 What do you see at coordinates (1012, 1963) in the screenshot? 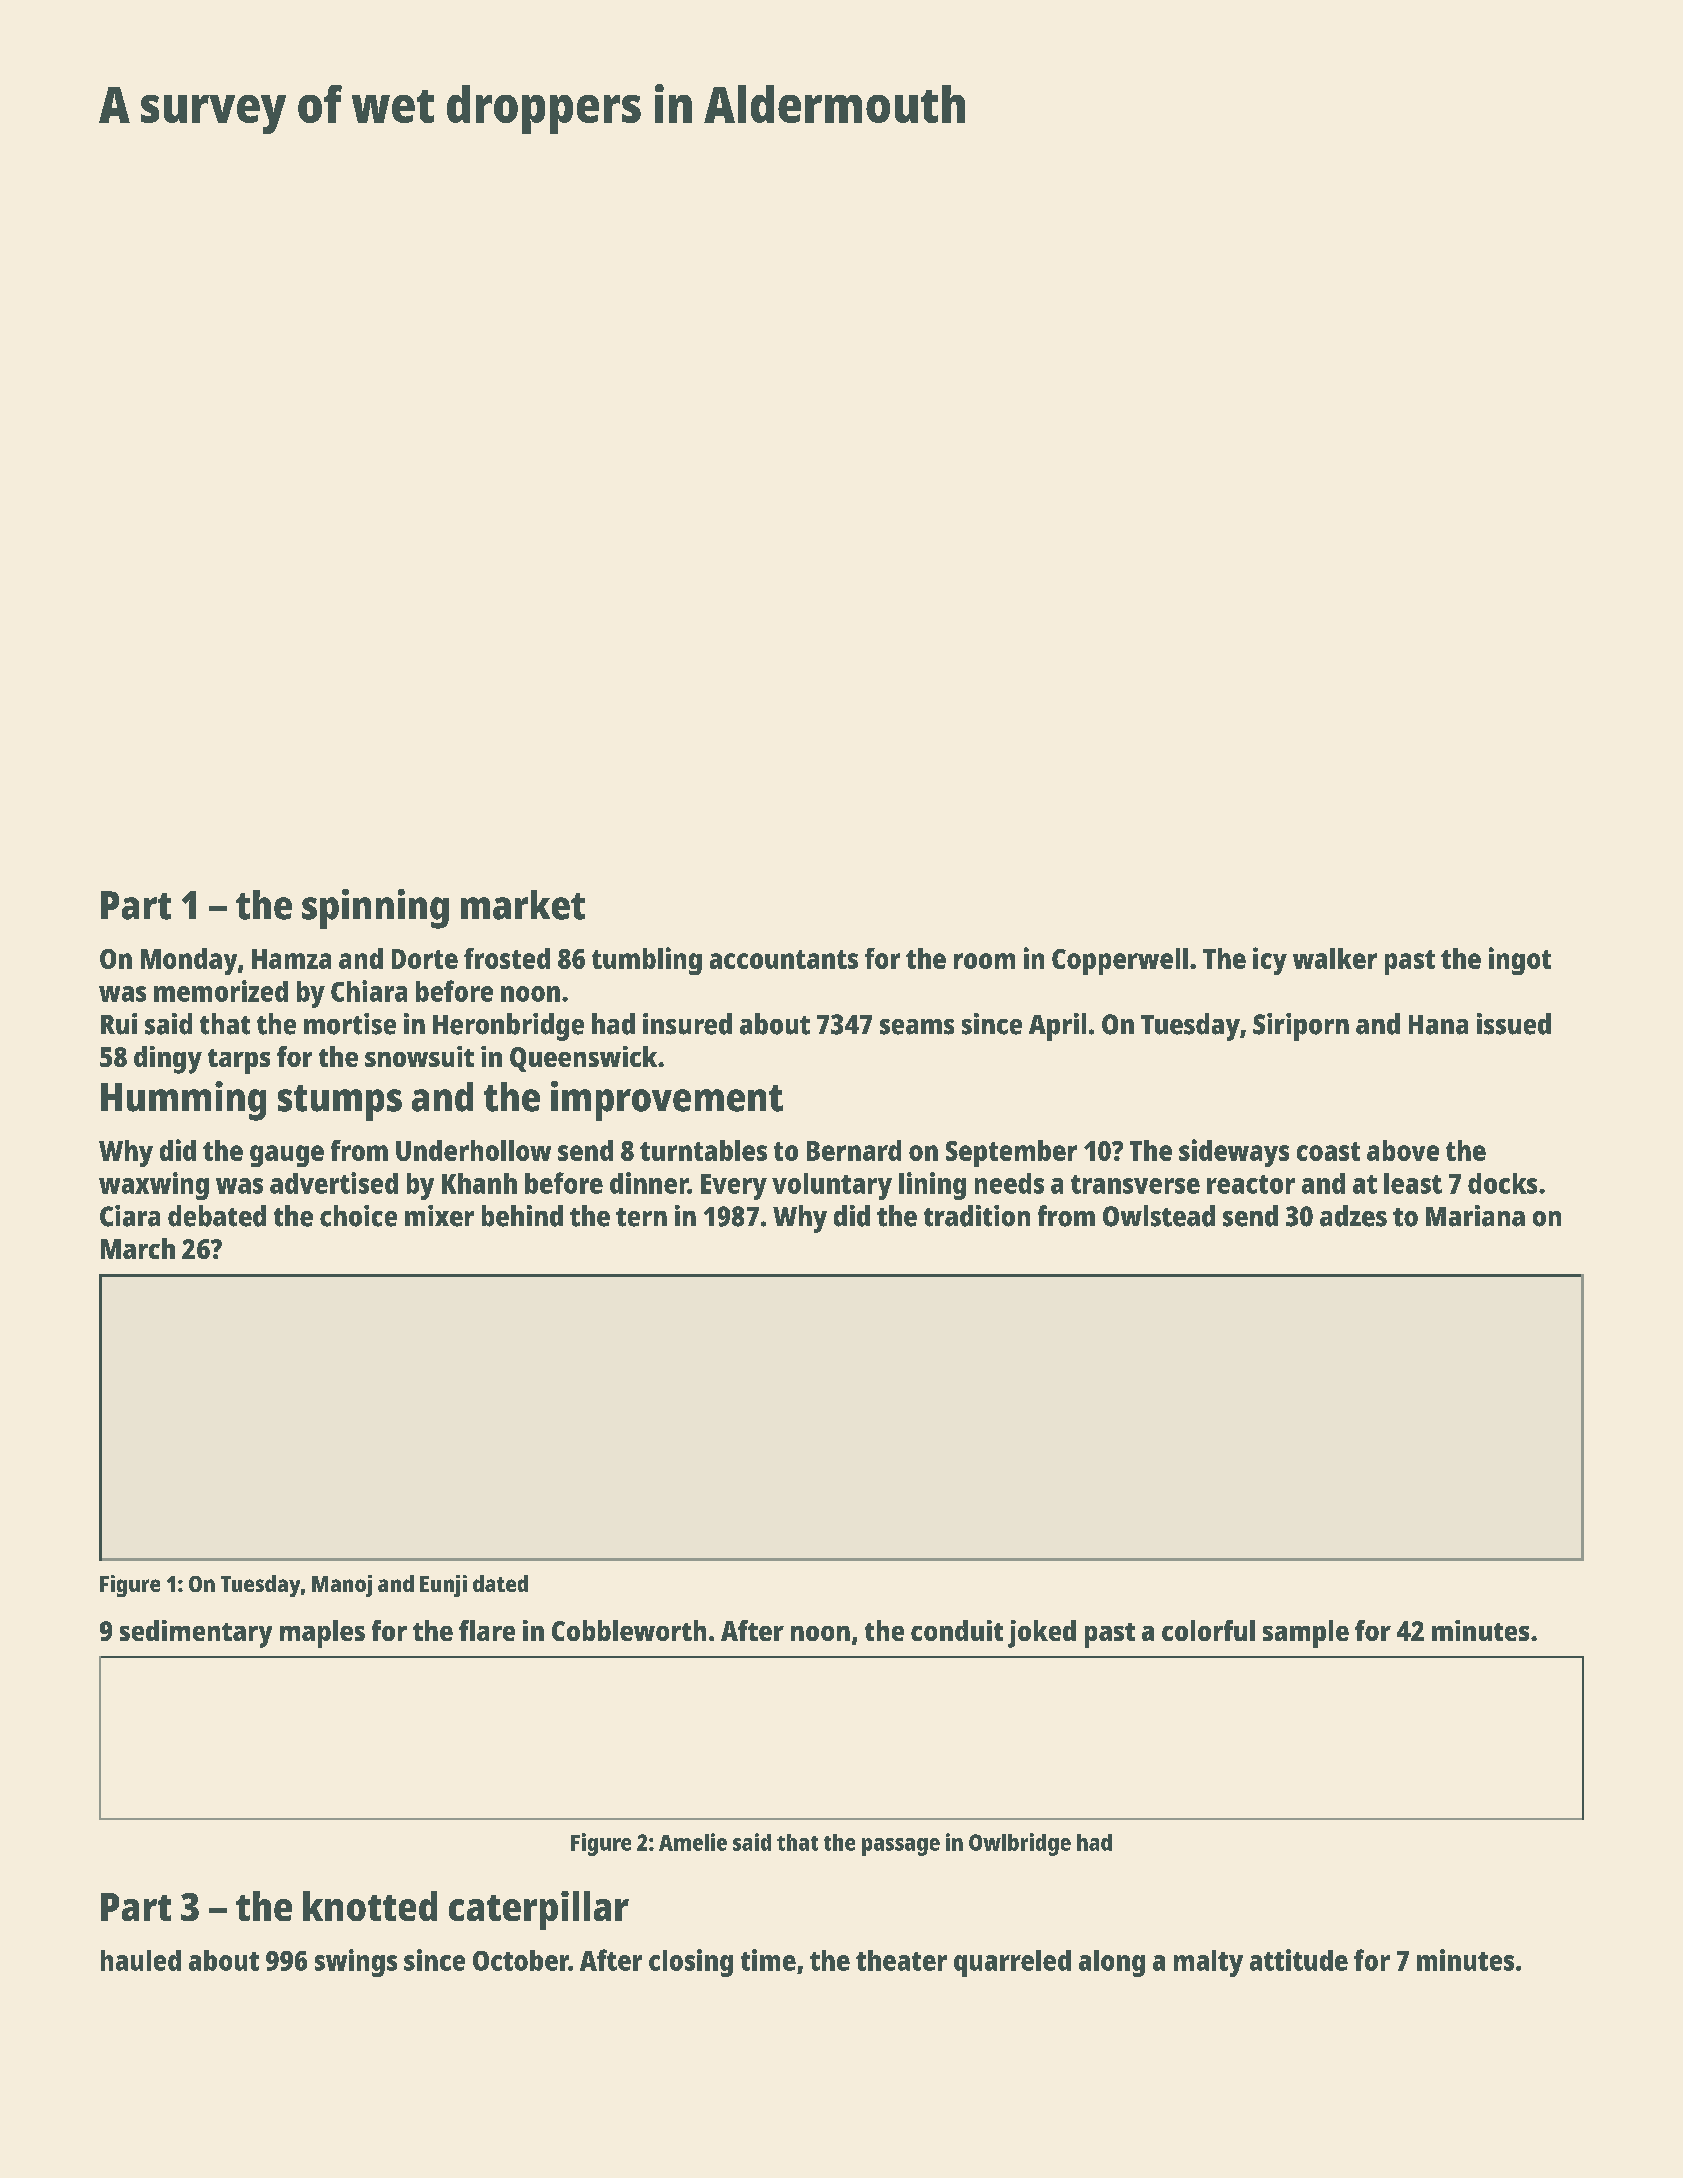
I see `quarreled` at bounding box center [1012, 1963].
